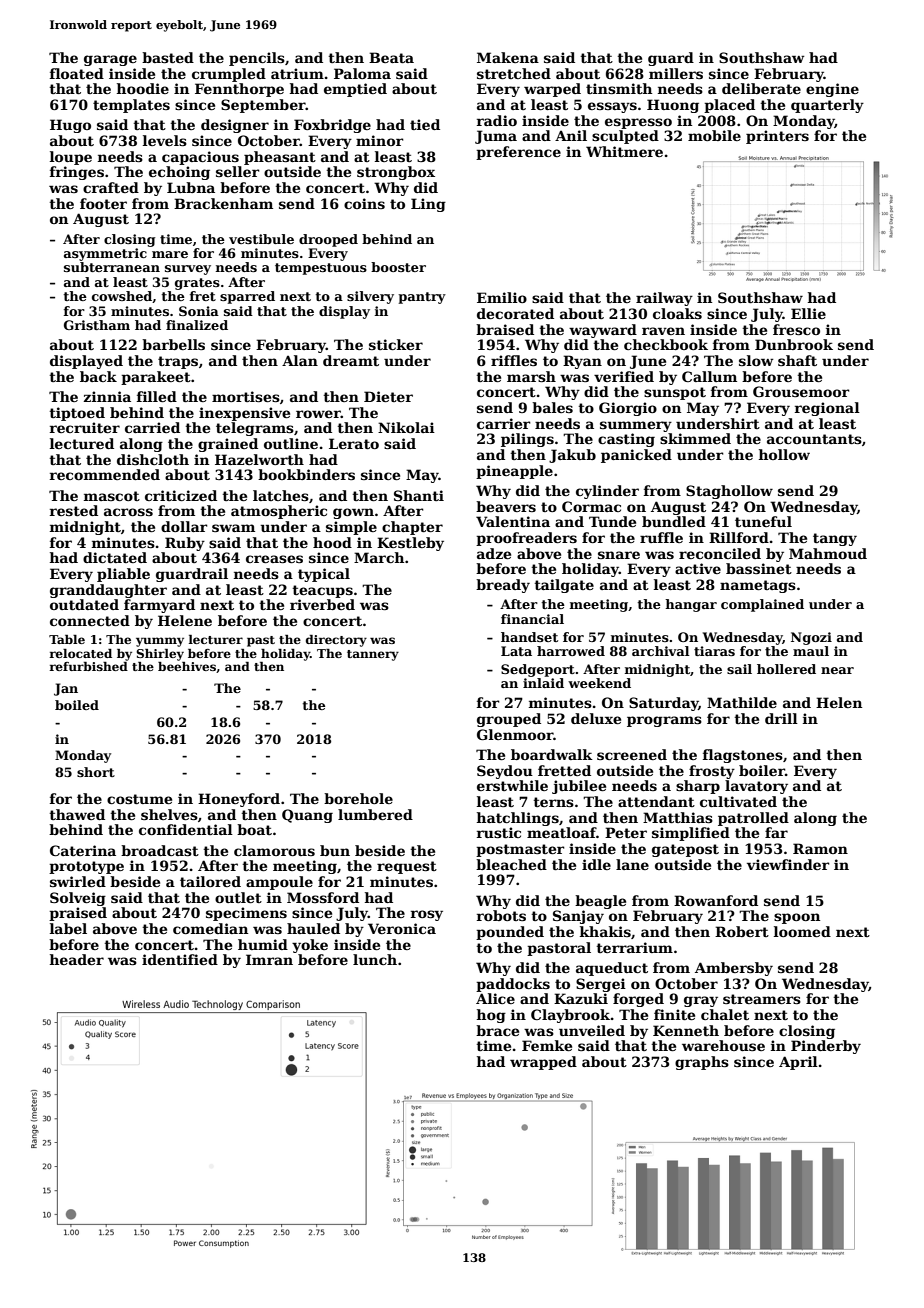 This document has height=1308, width=924. I want to click on graphs, so click(702, 1063).
